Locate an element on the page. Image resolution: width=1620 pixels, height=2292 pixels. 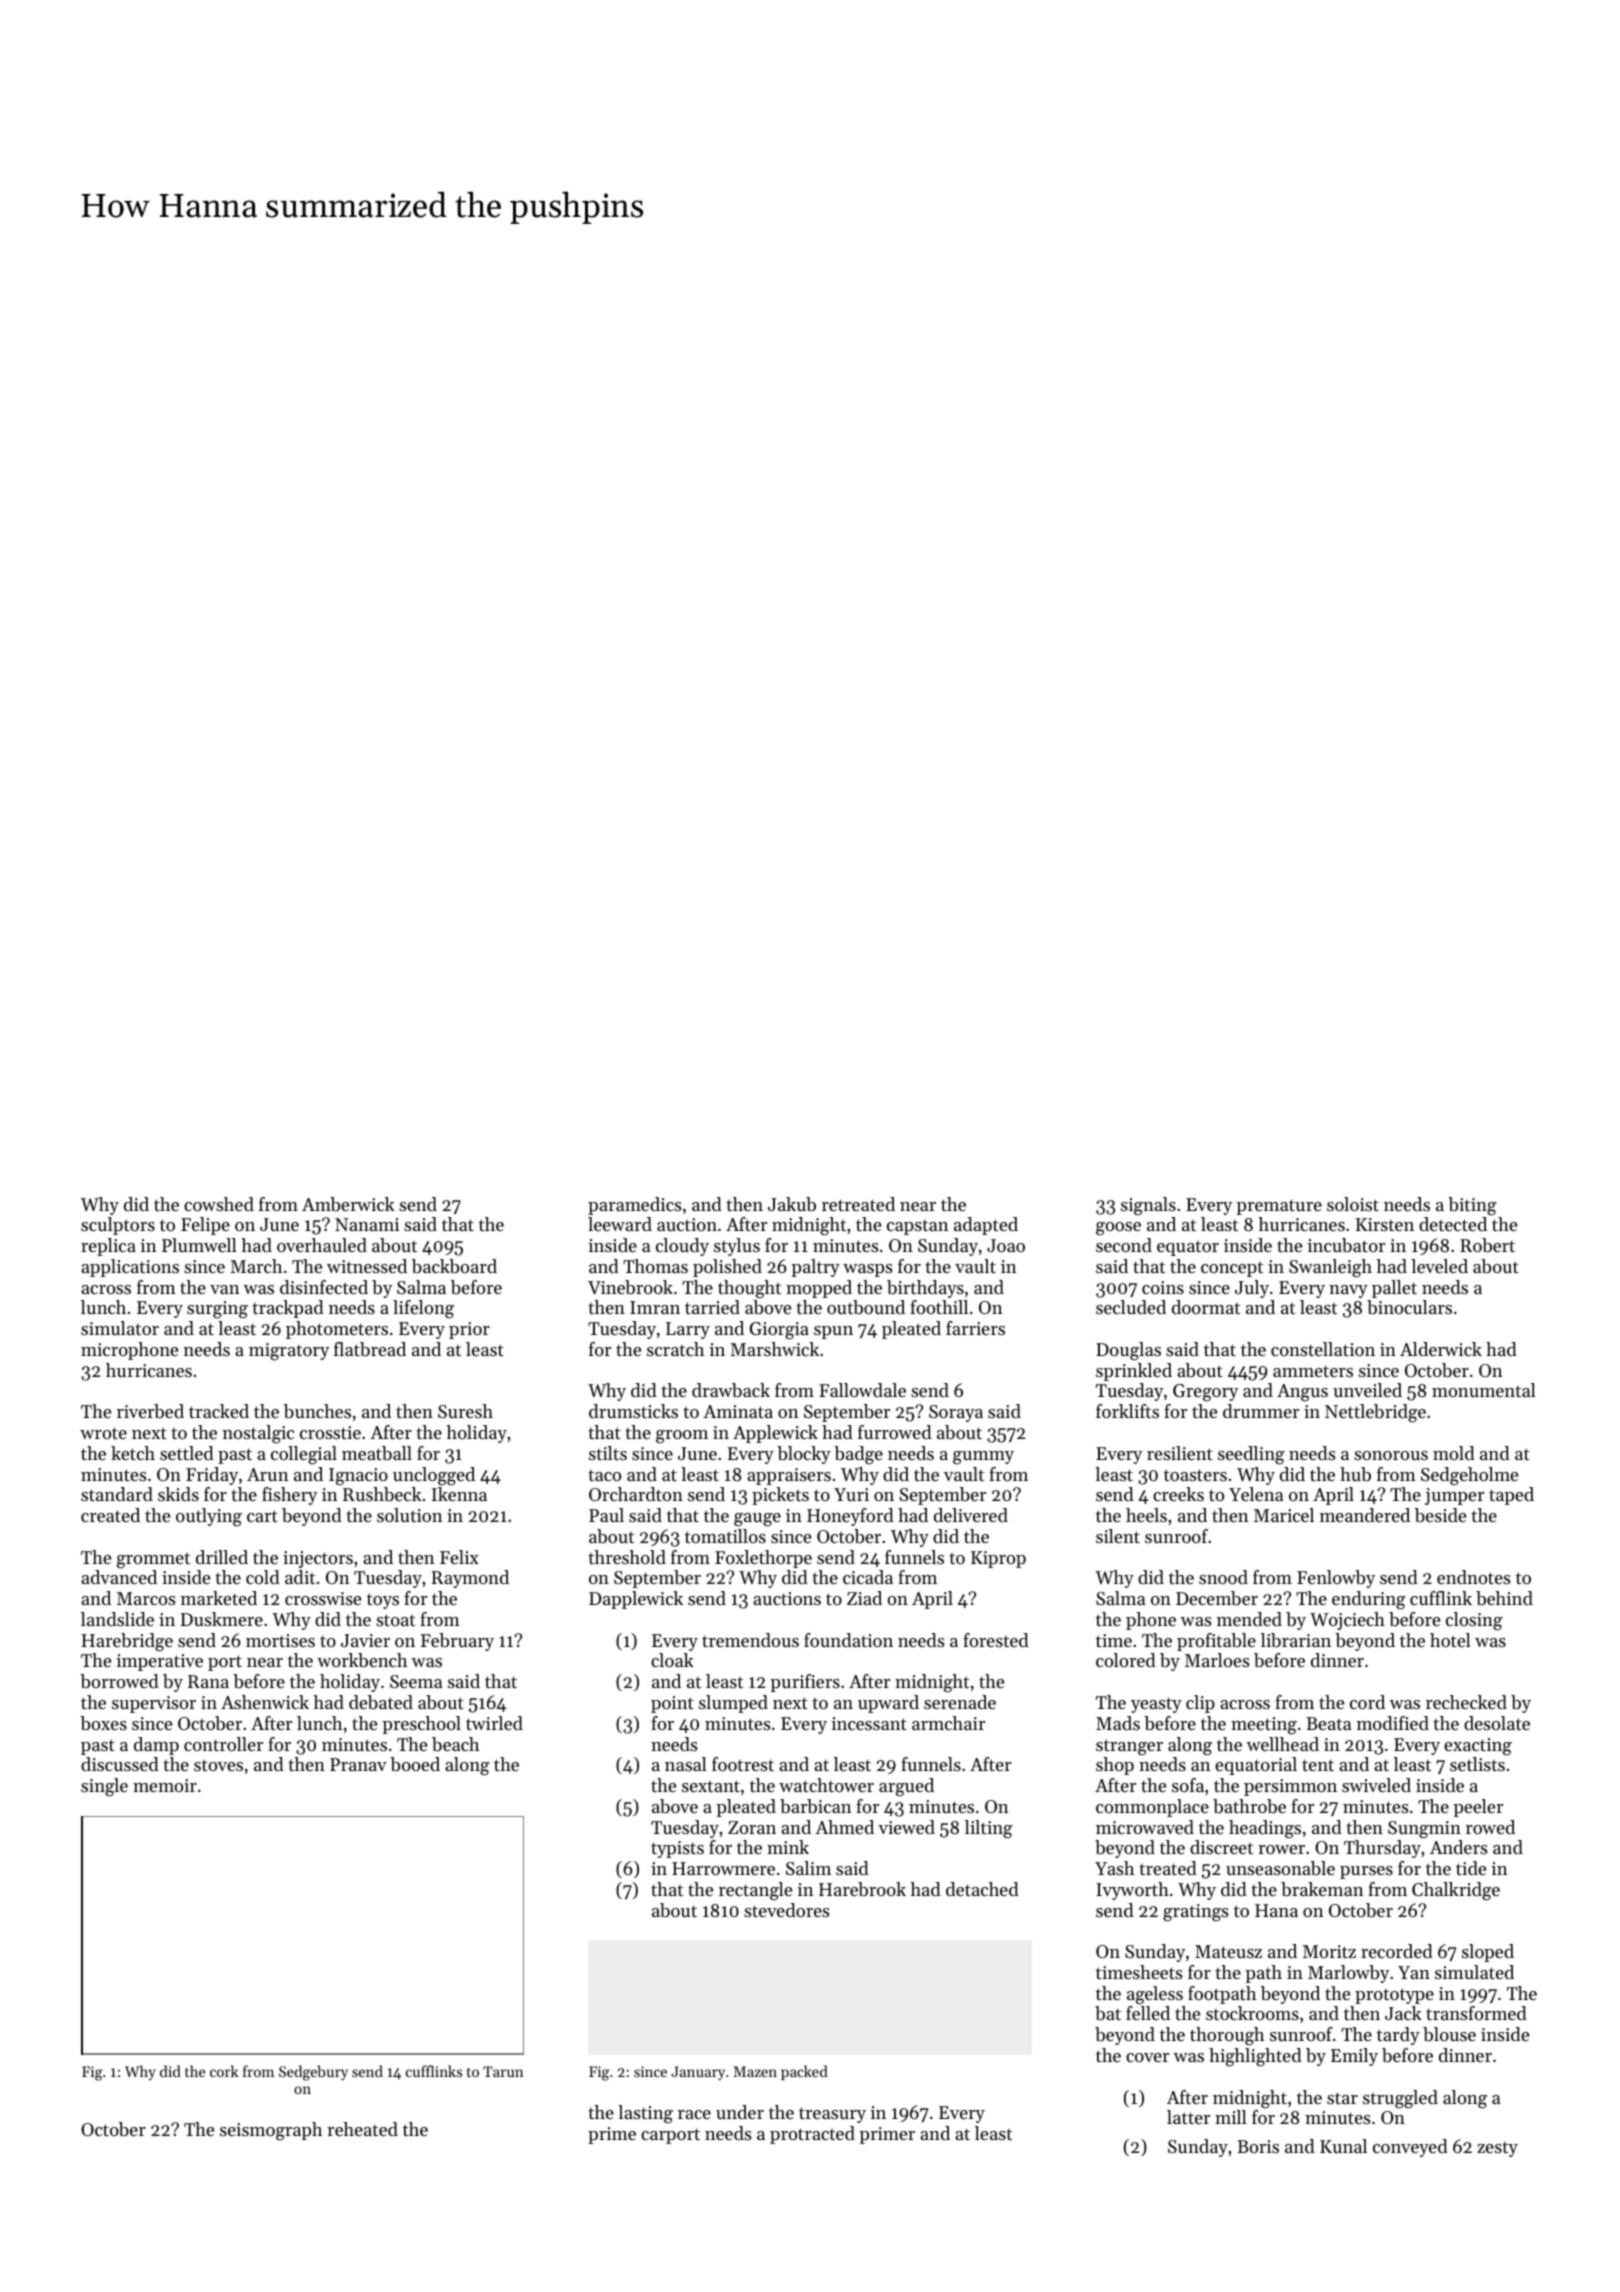
signals is located at coordinates (1148, 1206).
